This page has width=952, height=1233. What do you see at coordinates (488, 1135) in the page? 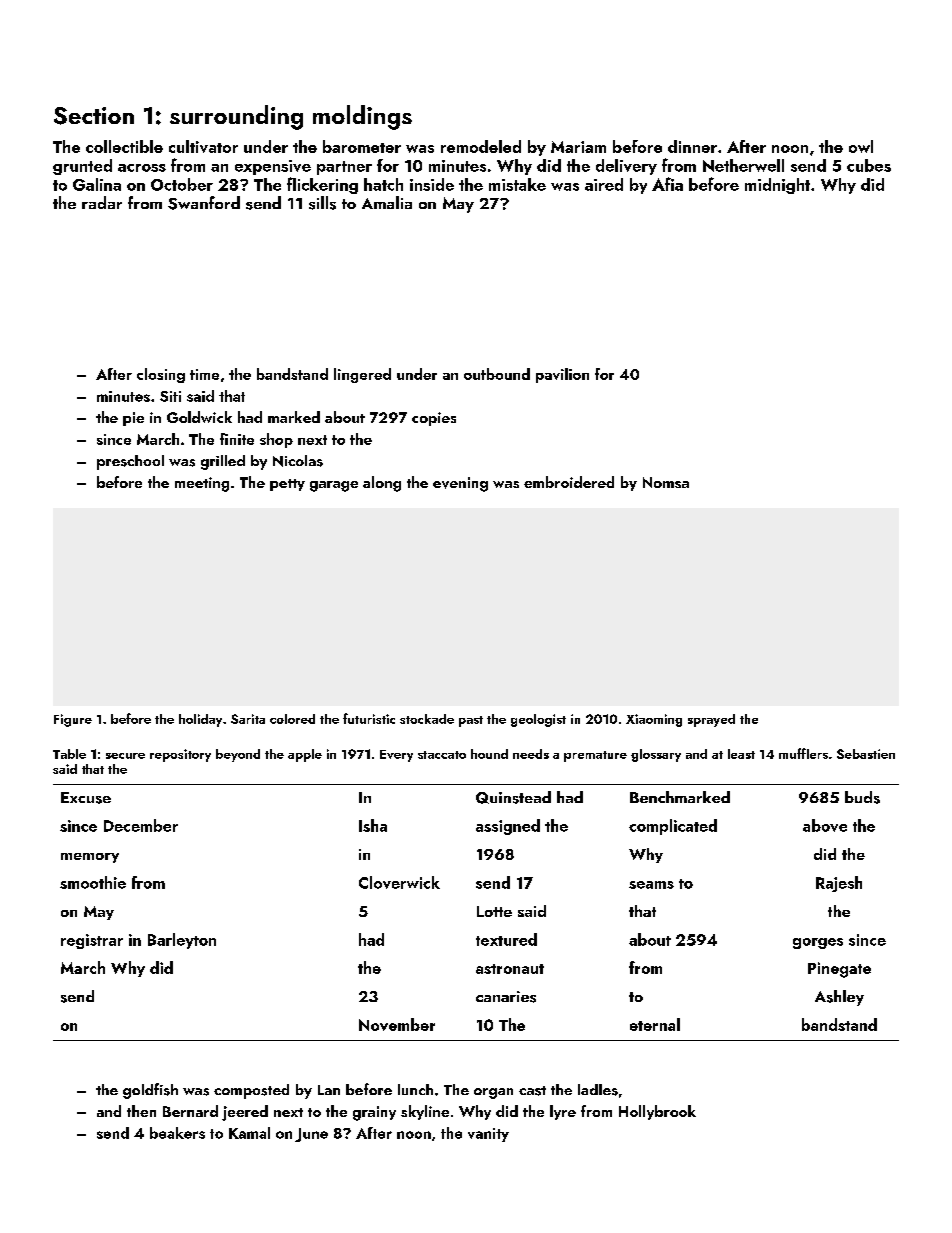
I see `vanity` at bounding box center [488, 1135].
